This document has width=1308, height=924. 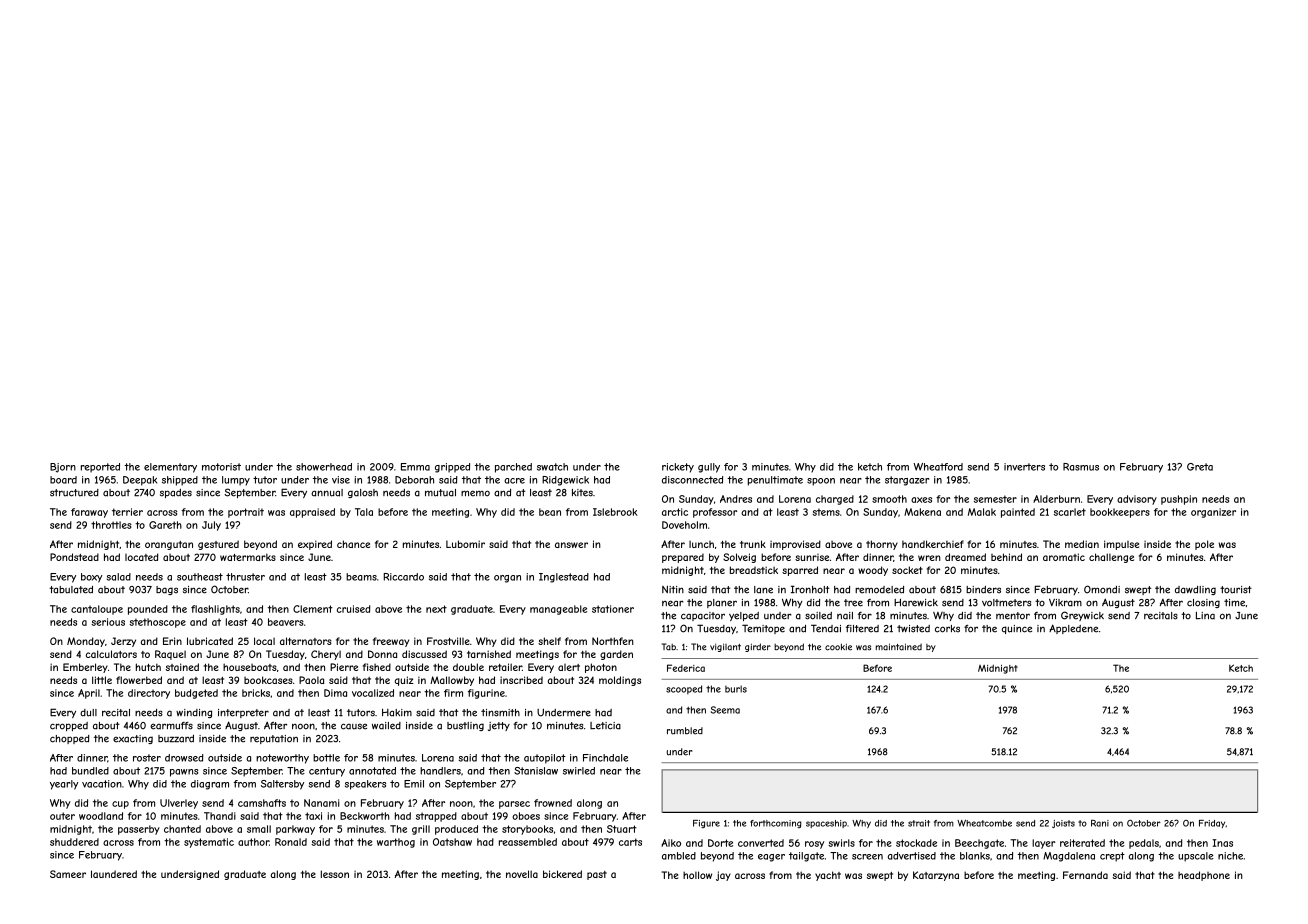 What do you see at coordinates (256, 693) in the document?
I see `bricks` at bounding box center [256, 693].
